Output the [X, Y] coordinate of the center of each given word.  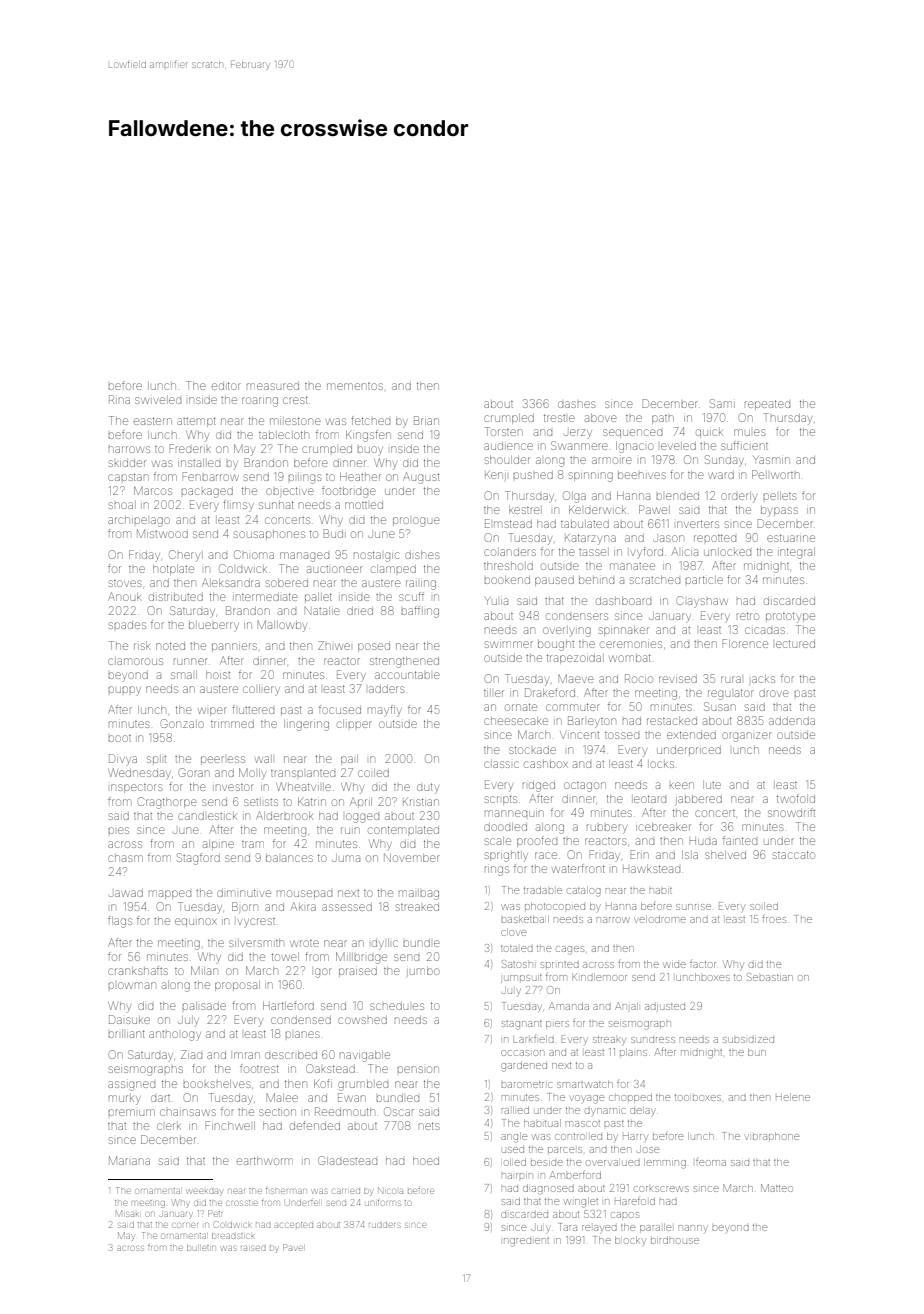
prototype [790, 617]
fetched [370, 420]
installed [199, 463]
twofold [796, 798]
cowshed [362, 1020]
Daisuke [129, 1019]
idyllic [385, 944]
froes [774, 919]
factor [703, 964]
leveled [678, 446]
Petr [215, 1213]
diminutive [244, 893]
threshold [508, 566]
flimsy [238, 506]
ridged [539, 787]
